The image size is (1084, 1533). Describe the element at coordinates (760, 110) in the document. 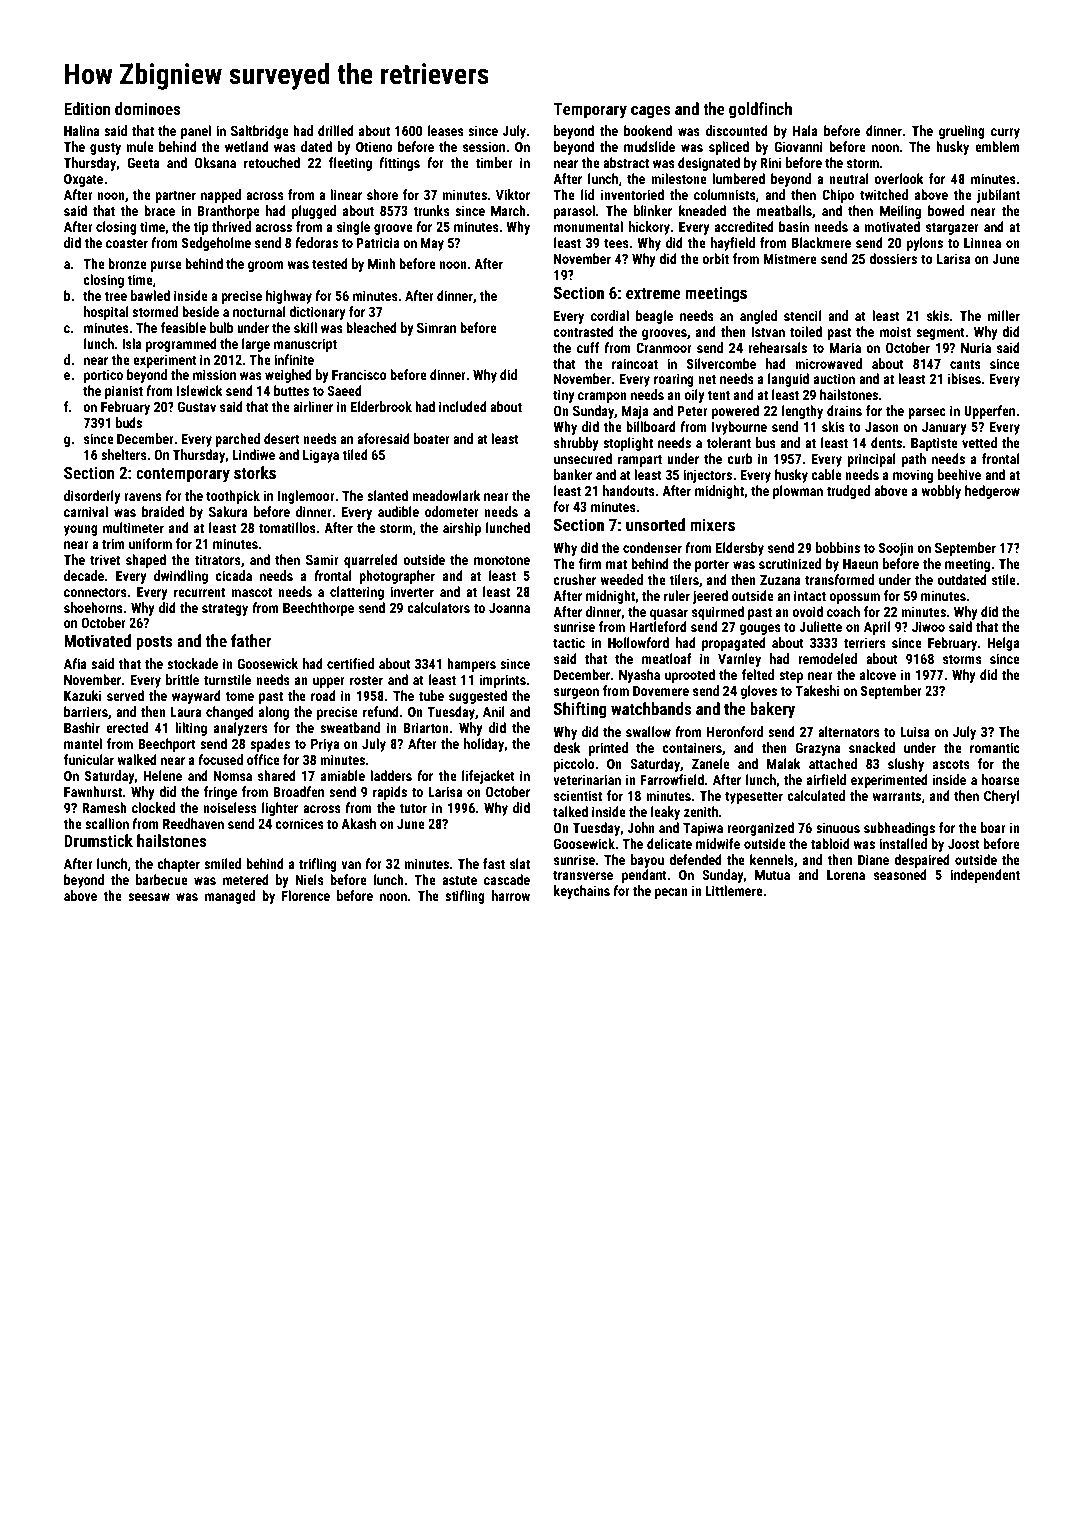

I see `goldfinch` at that location.
